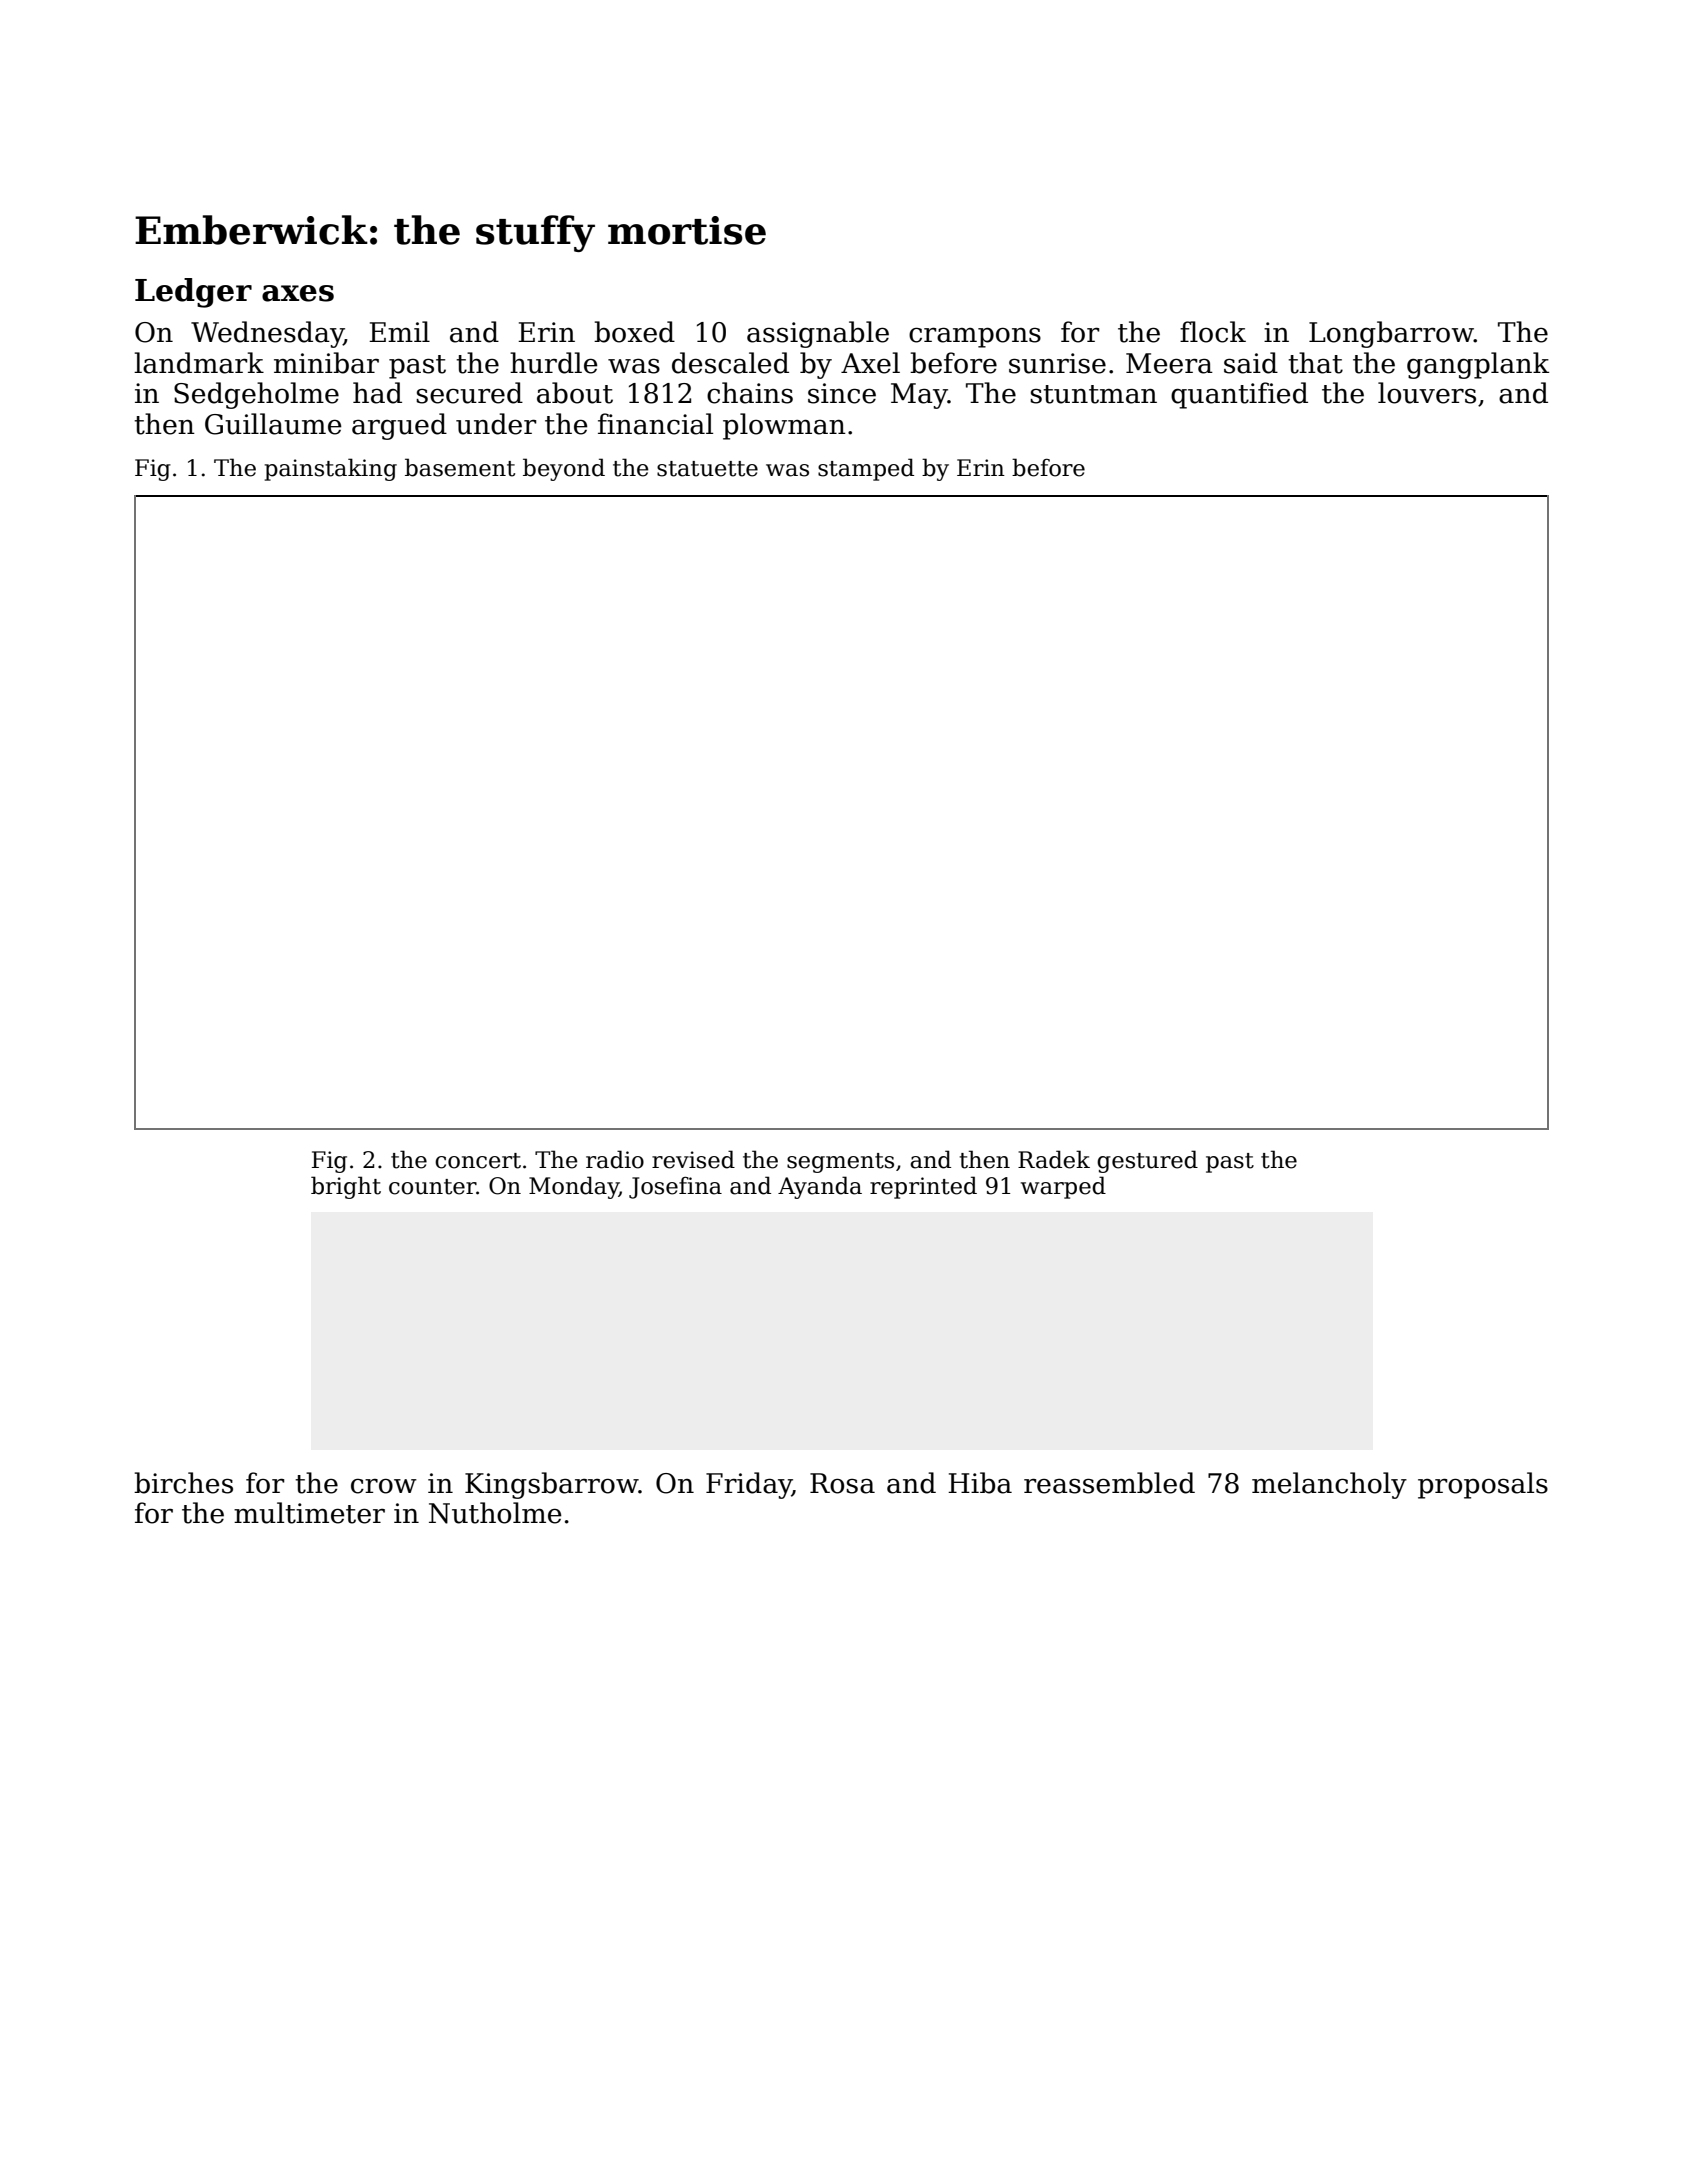 This document has height=2178, width=1683. Describe the element at coordinates (273, 424) in the document. I see `Guillaume` at that location.
